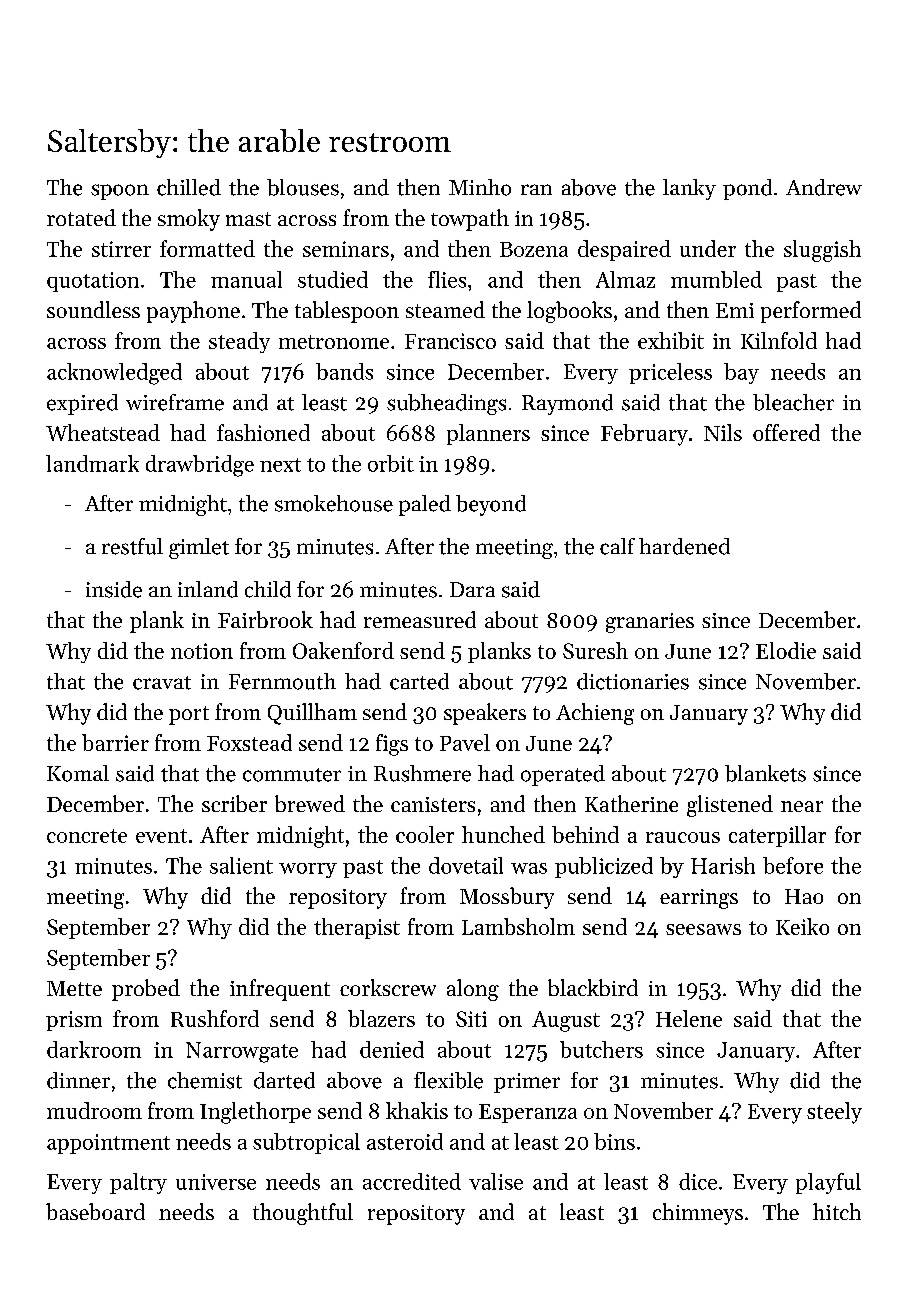  What do you see at coordinates (470, 220) in the screenshot?
I see `towpath` at bounding box center [470, 220].
